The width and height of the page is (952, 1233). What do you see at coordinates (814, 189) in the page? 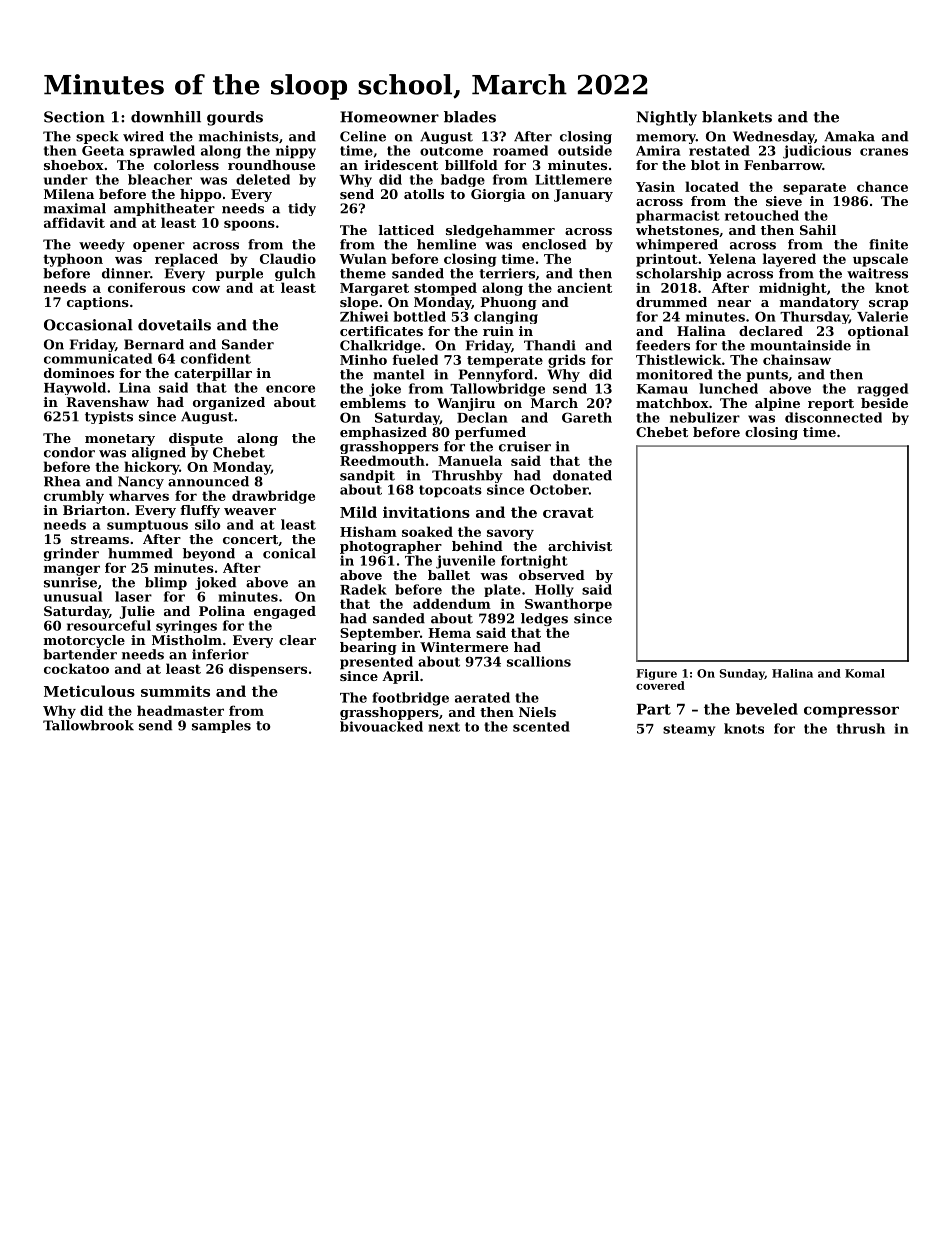
I see `separate` at bounding box center [814, 189].
